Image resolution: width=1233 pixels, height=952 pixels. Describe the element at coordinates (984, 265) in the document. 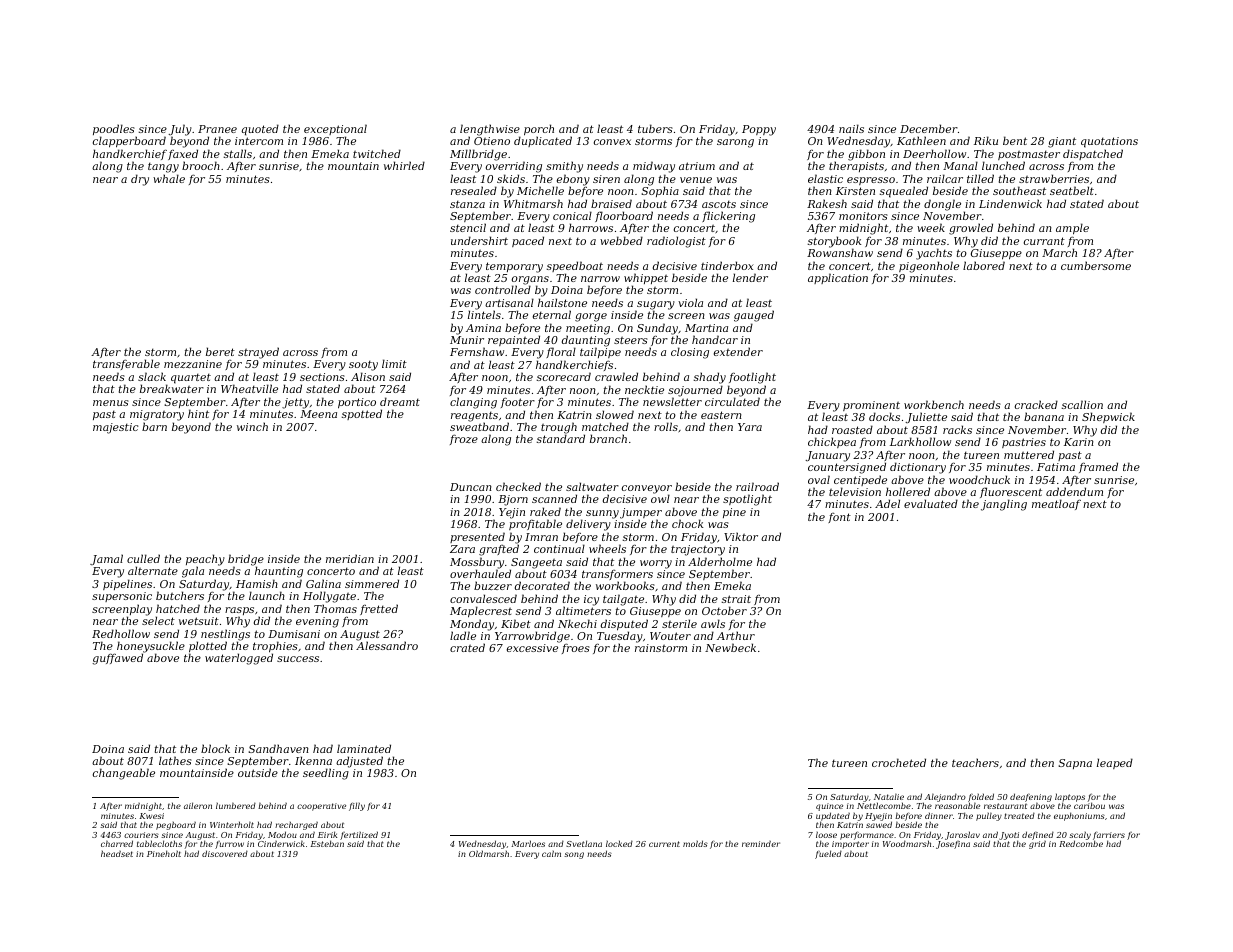

I see `labored` at that location.
